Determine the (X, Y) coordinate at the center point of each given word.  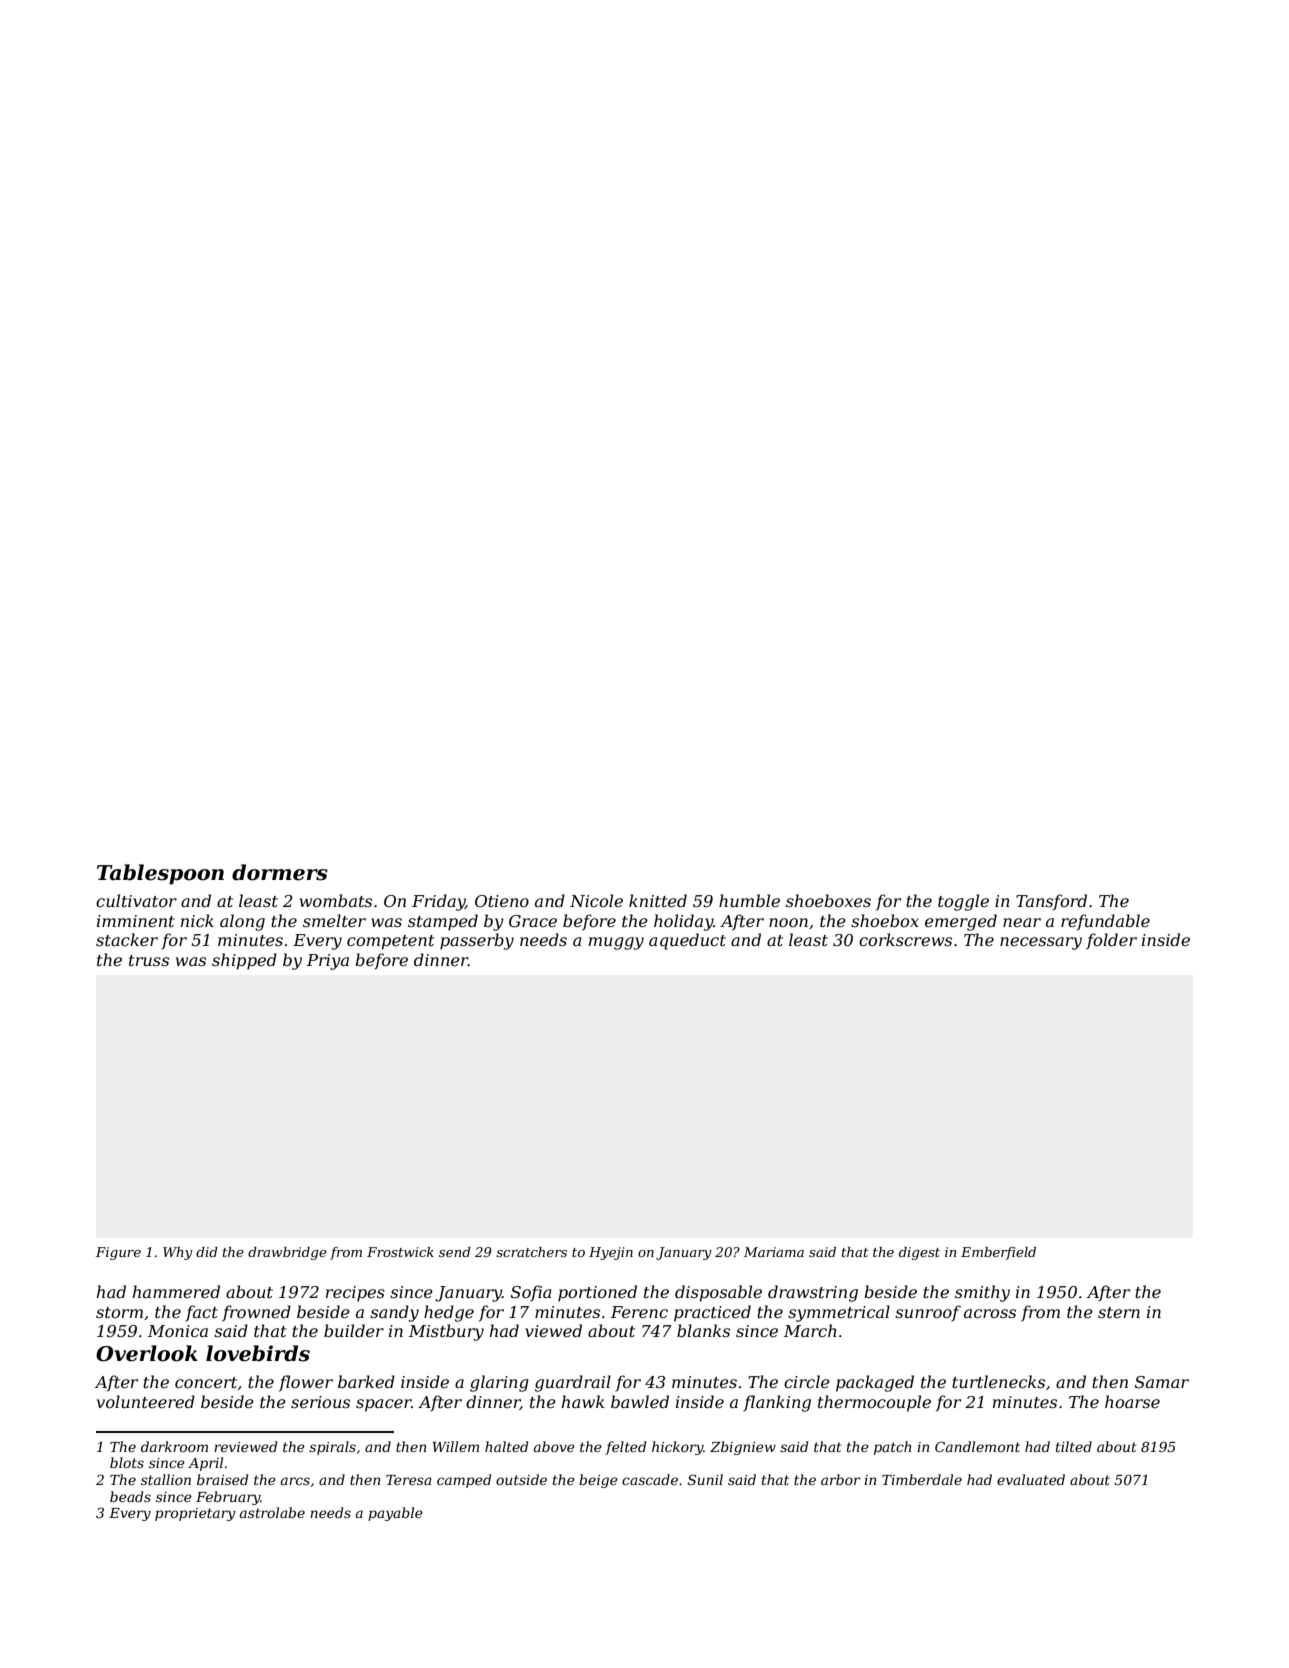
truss (149, 960)
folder (1111, 941)
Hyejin (611, 1253)
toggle (963, 902)
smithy (982, 1293)
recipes (355, 1294)
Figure (118, 1253)
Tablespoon (160, 874)
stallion (166, 1479)
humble (749, 900)
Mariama (774, 1252)
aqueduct (687, 941)
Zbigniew (743, 1448)
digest (919, 1253)
